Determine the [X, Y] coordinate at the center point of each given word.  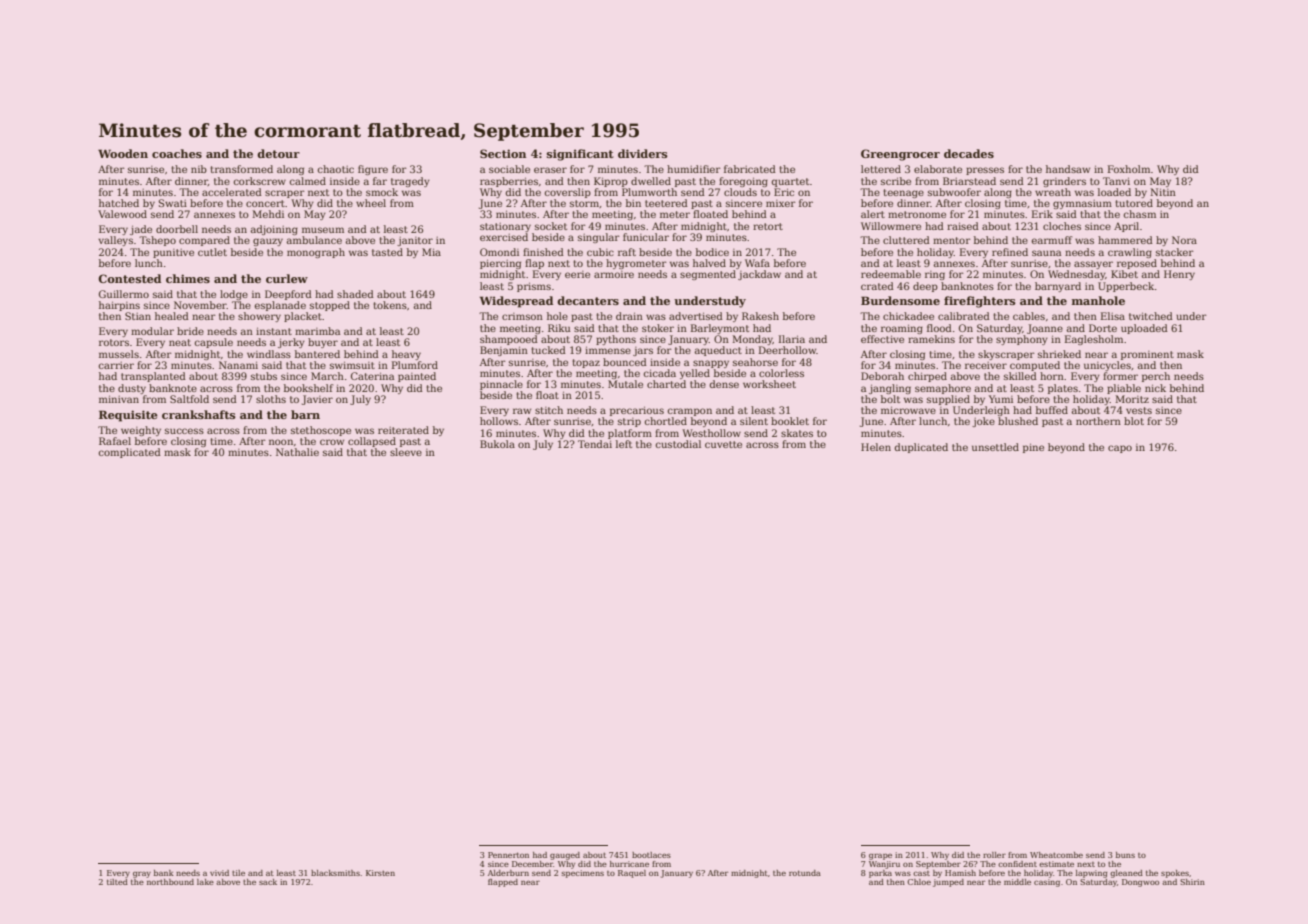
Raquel [632, 874]
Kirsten [380, 873]
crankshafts [199, 414]
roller [994, 855]
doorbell [177, 229]
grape [880, 857]
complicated [130, 453]
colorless [781, 373]
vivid [219, 873]
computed [1035, 366]
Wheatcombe [1056, 855]
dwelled [651, 181]
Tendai [595, 444]
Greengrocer [900, 155]
